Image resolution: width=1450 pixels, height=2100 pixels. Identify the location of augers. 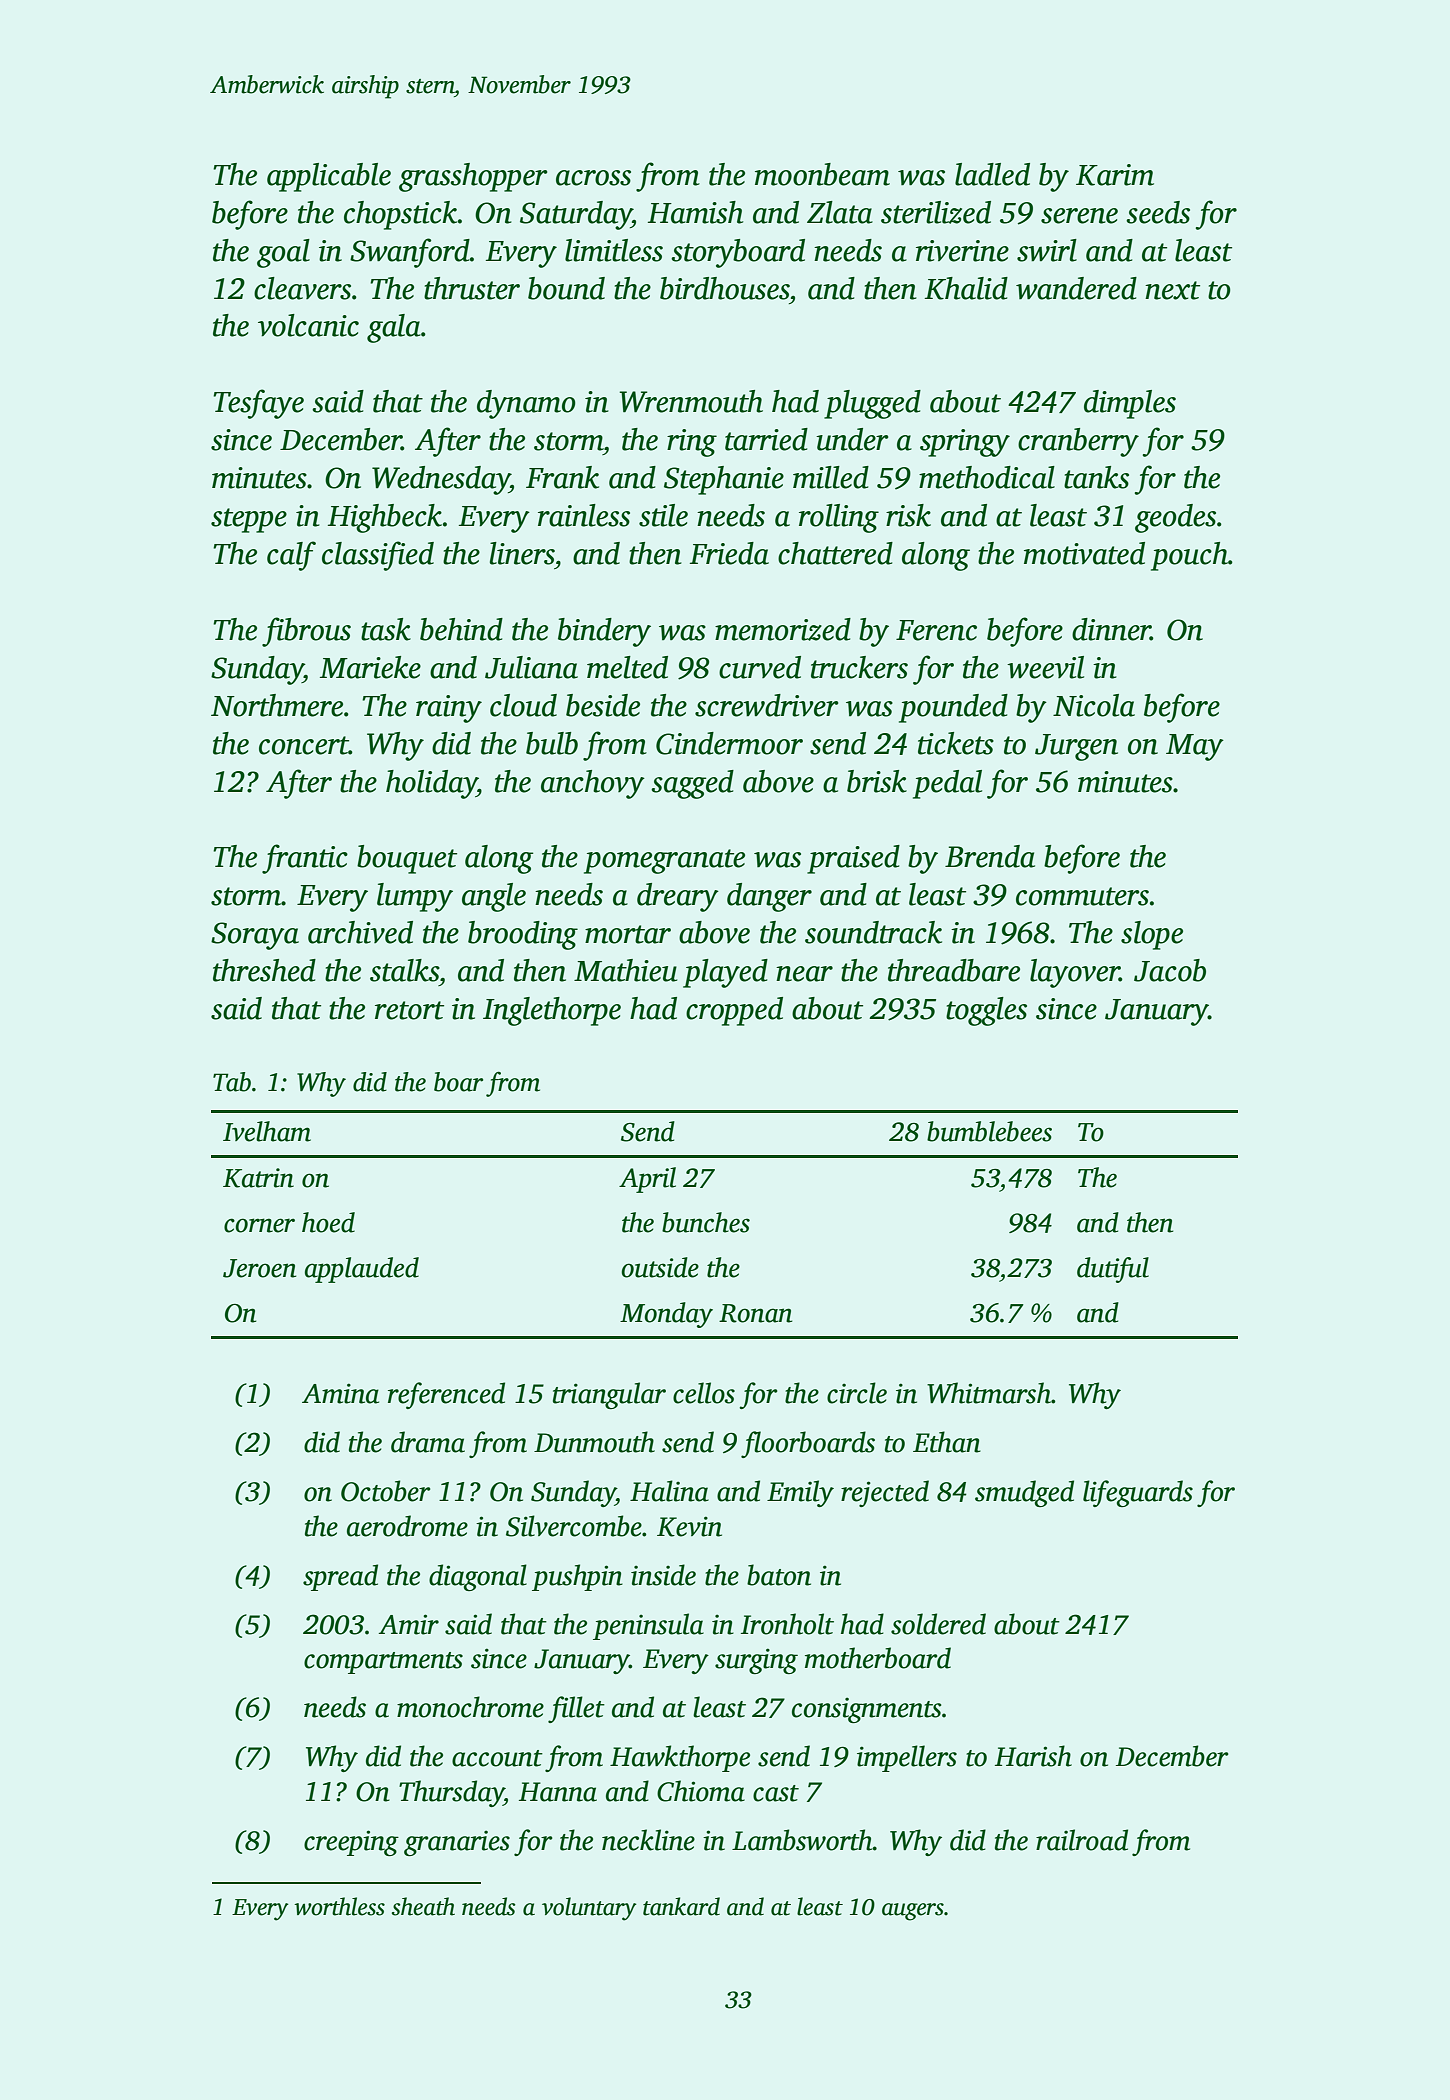
(913, 1912).
